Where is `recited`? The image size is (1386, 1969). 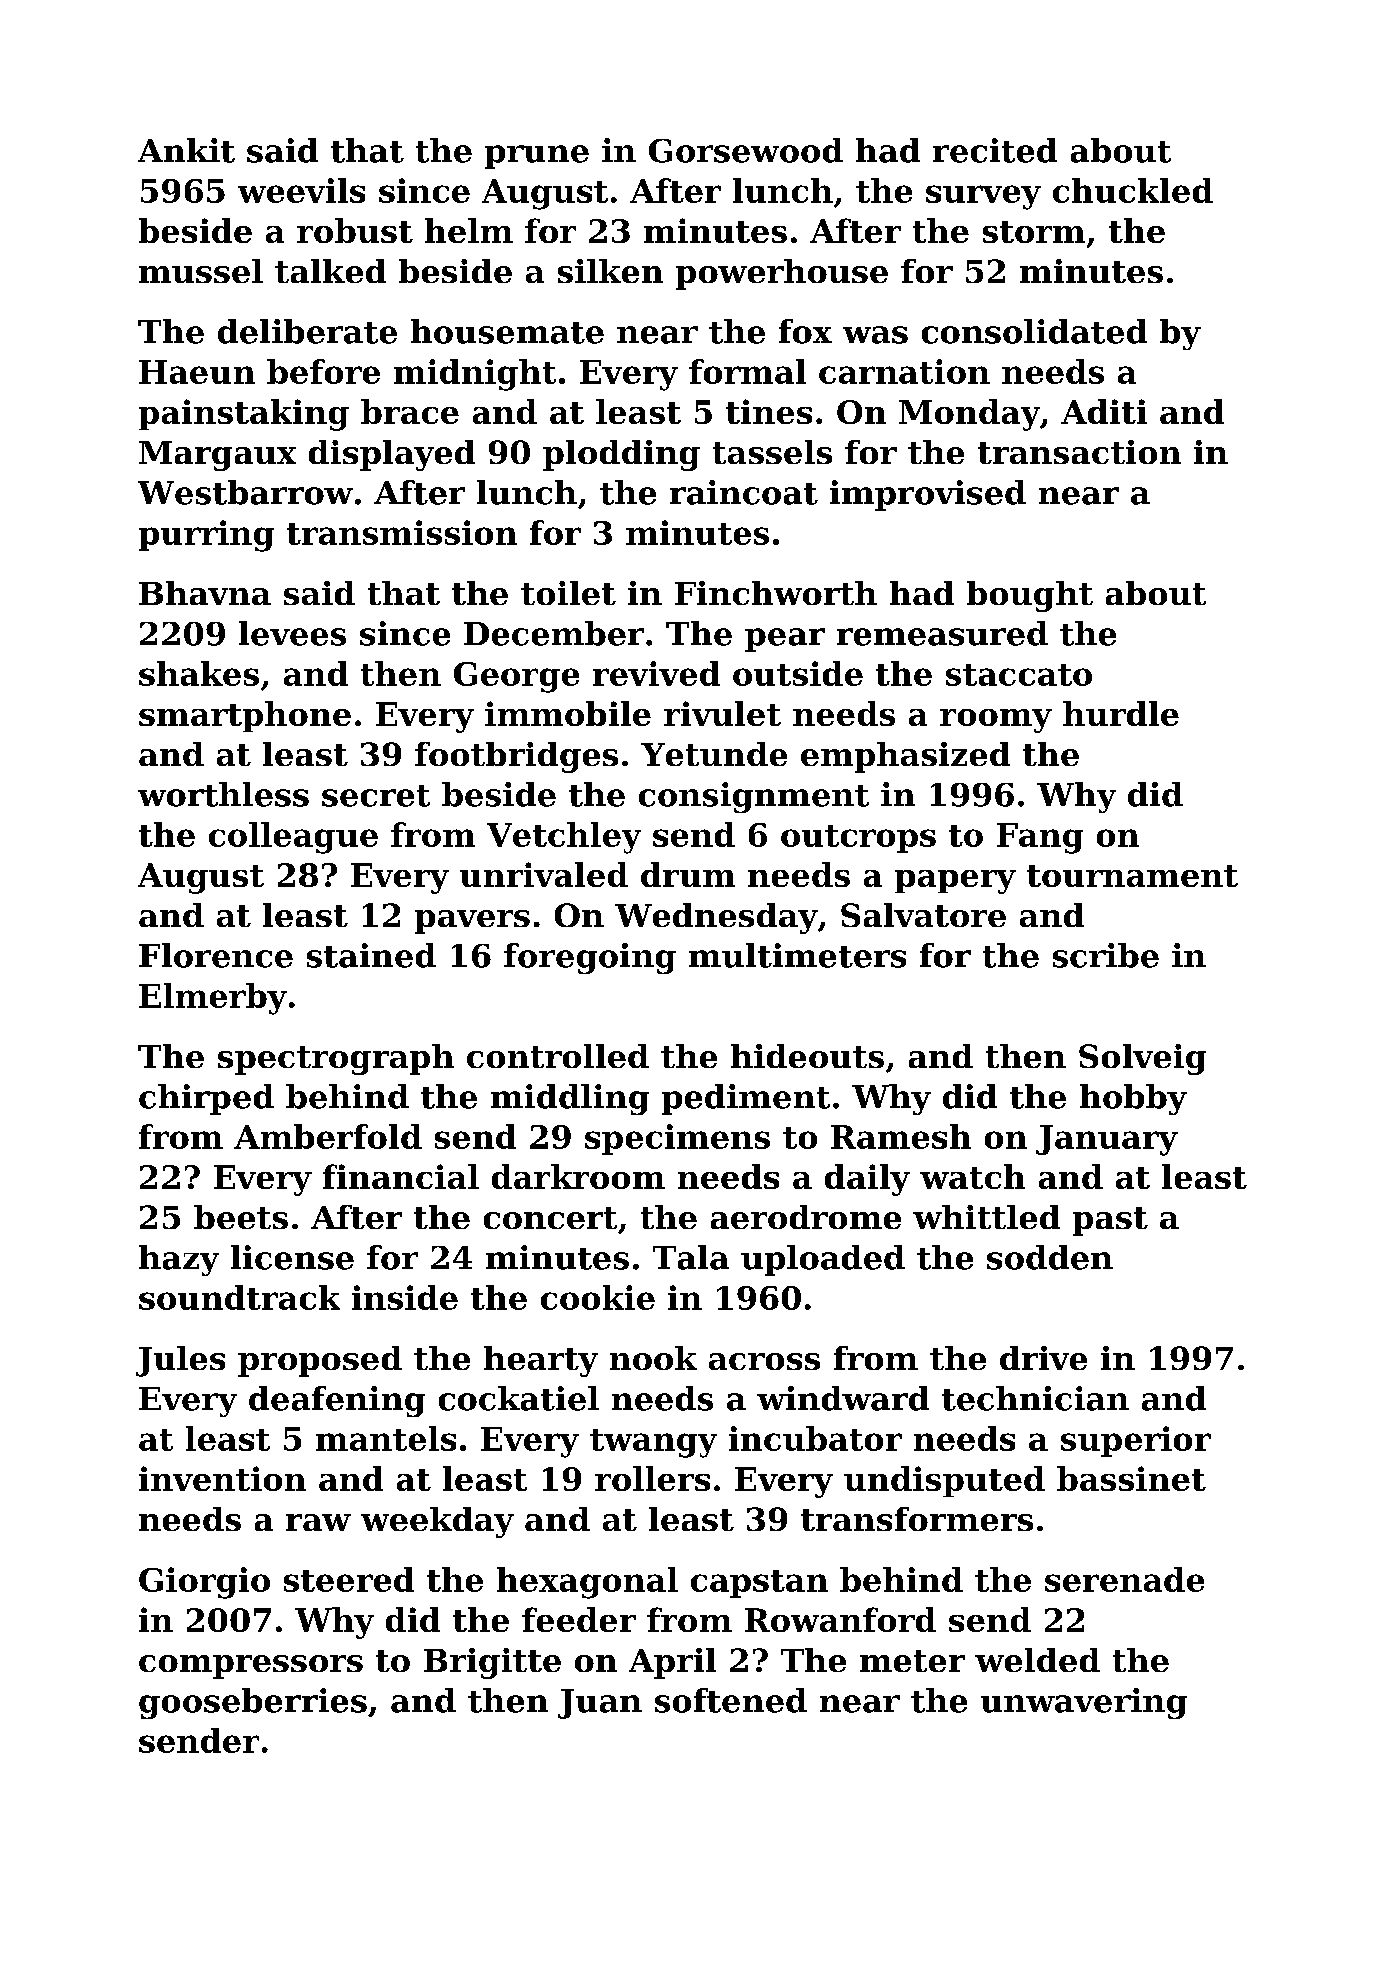
recited is located at coordinates (995, 150).
